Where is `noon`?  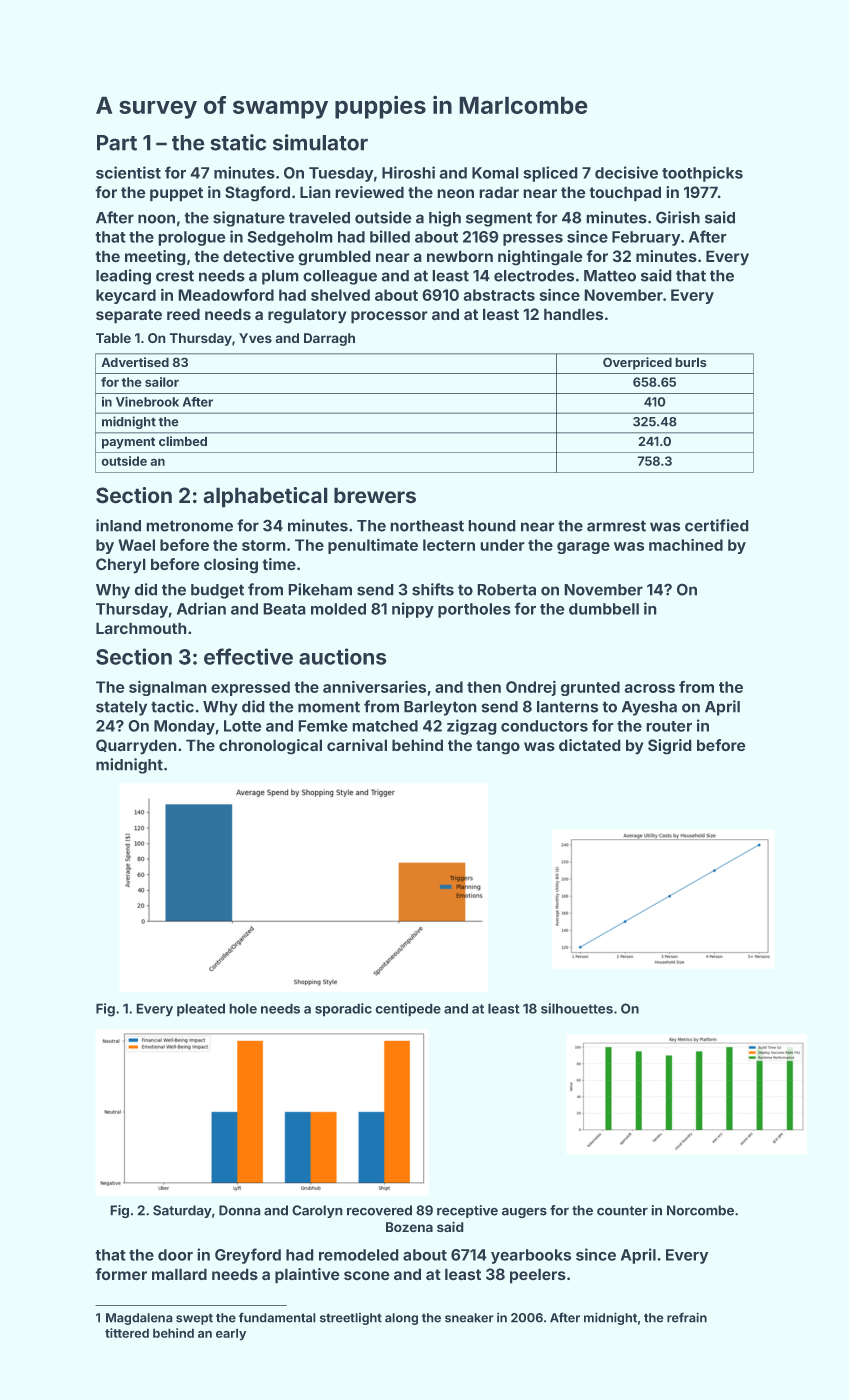 noon is located at coordinates (156, 219).
